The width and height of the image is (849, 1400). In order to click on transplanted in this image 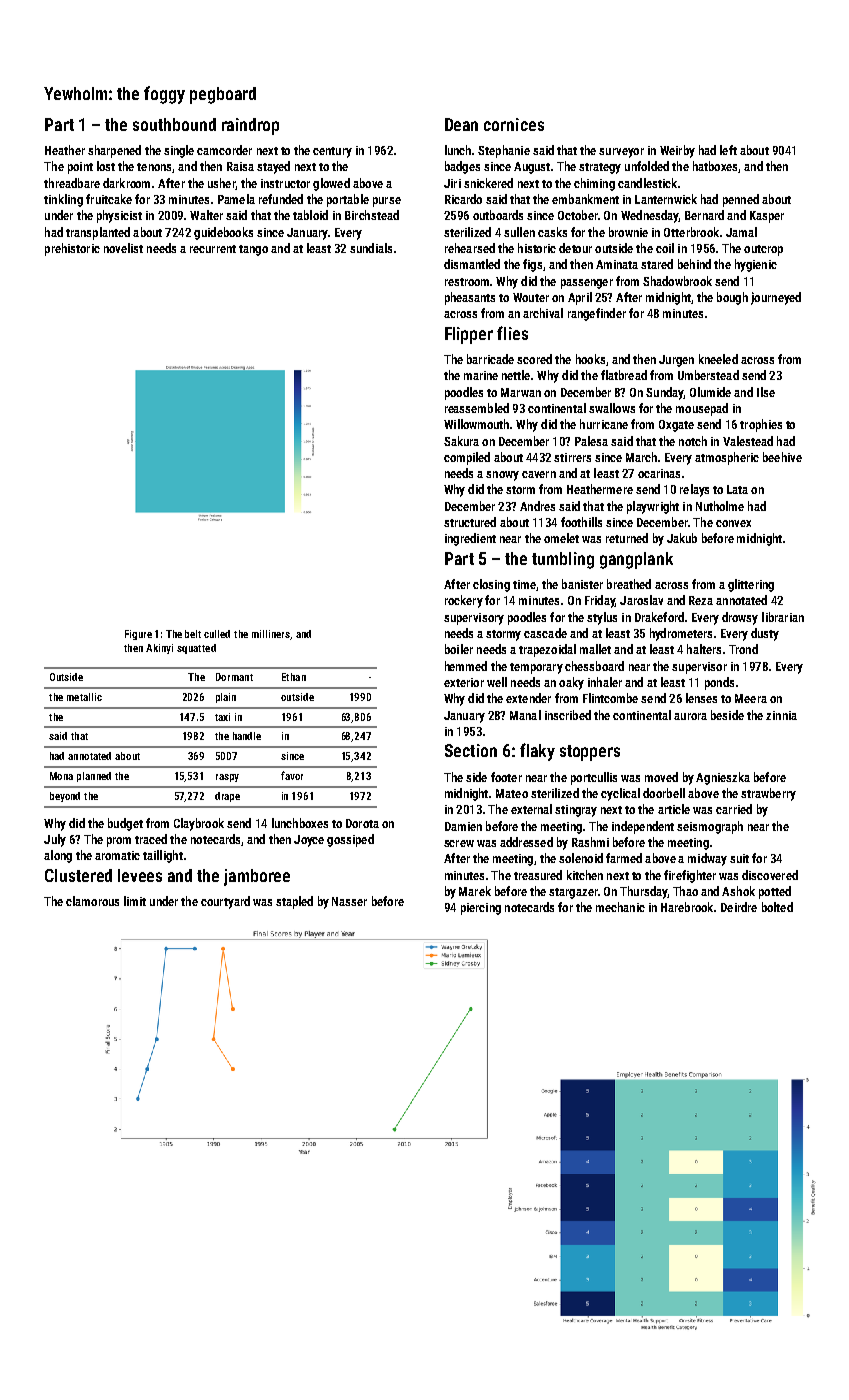, I will do `click(98, 233)`.
